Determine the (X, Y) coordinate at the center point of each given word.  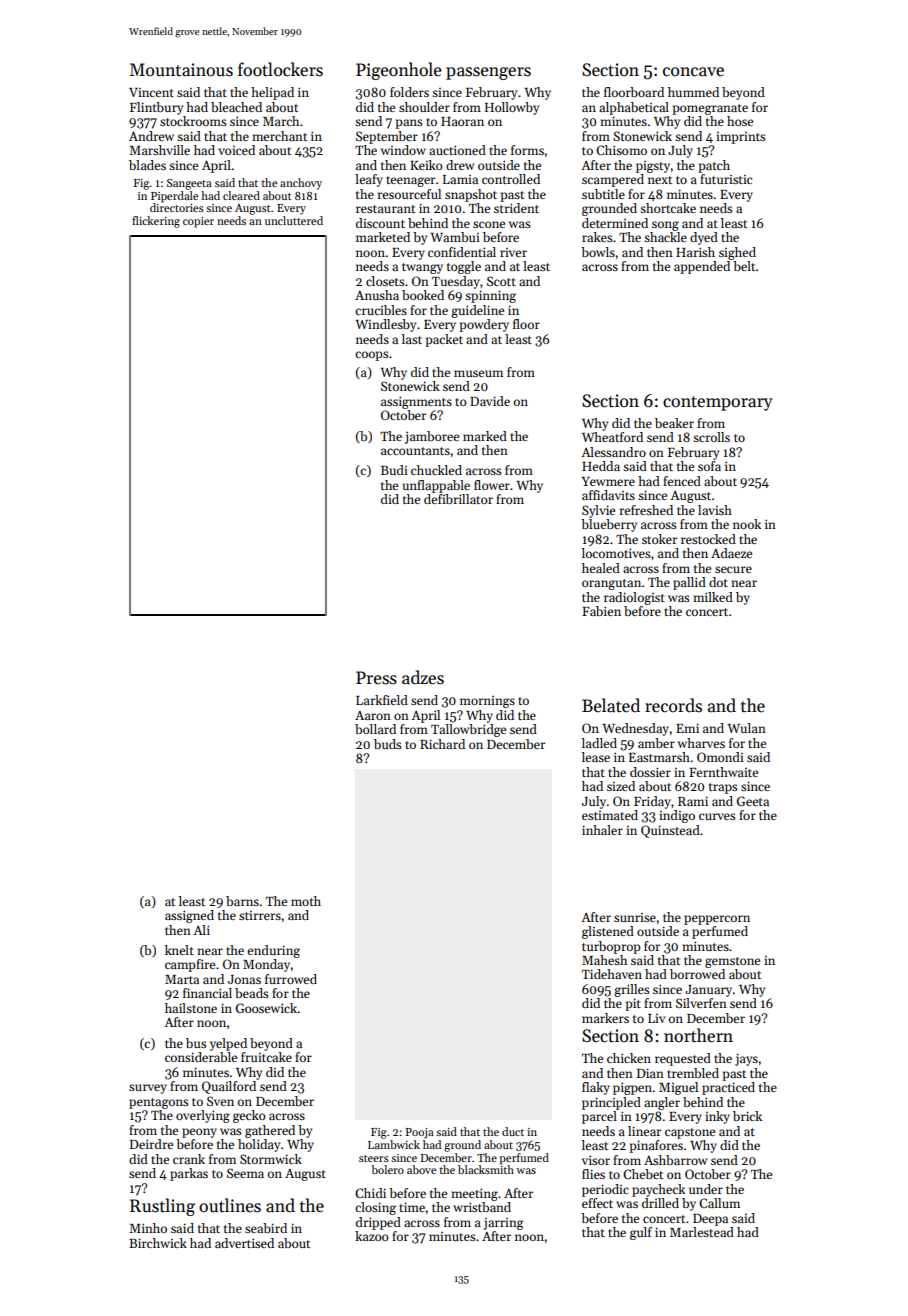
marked (485, 436)
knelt (179, 950)
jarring (504, 1224)
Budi (394, 470)
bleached (236, 107)
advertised (244, 1243)
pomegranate (710, 109)
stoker (659, 539)
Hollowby (512, 108)
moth (306, 901)
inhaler (602, 830)
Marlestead (702, 1232)
